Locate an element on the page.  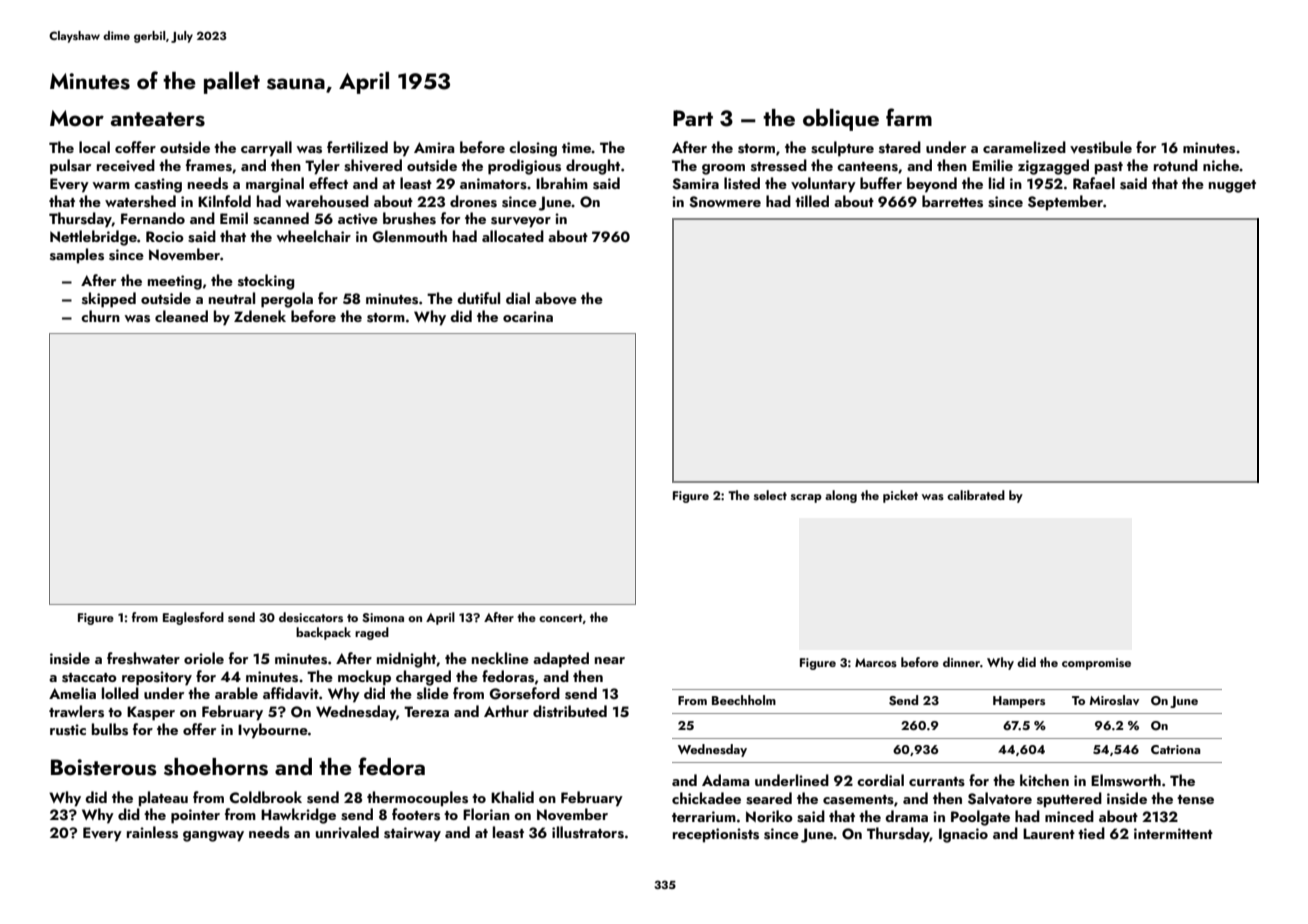
dinner is located at coordinates (961, 662).
